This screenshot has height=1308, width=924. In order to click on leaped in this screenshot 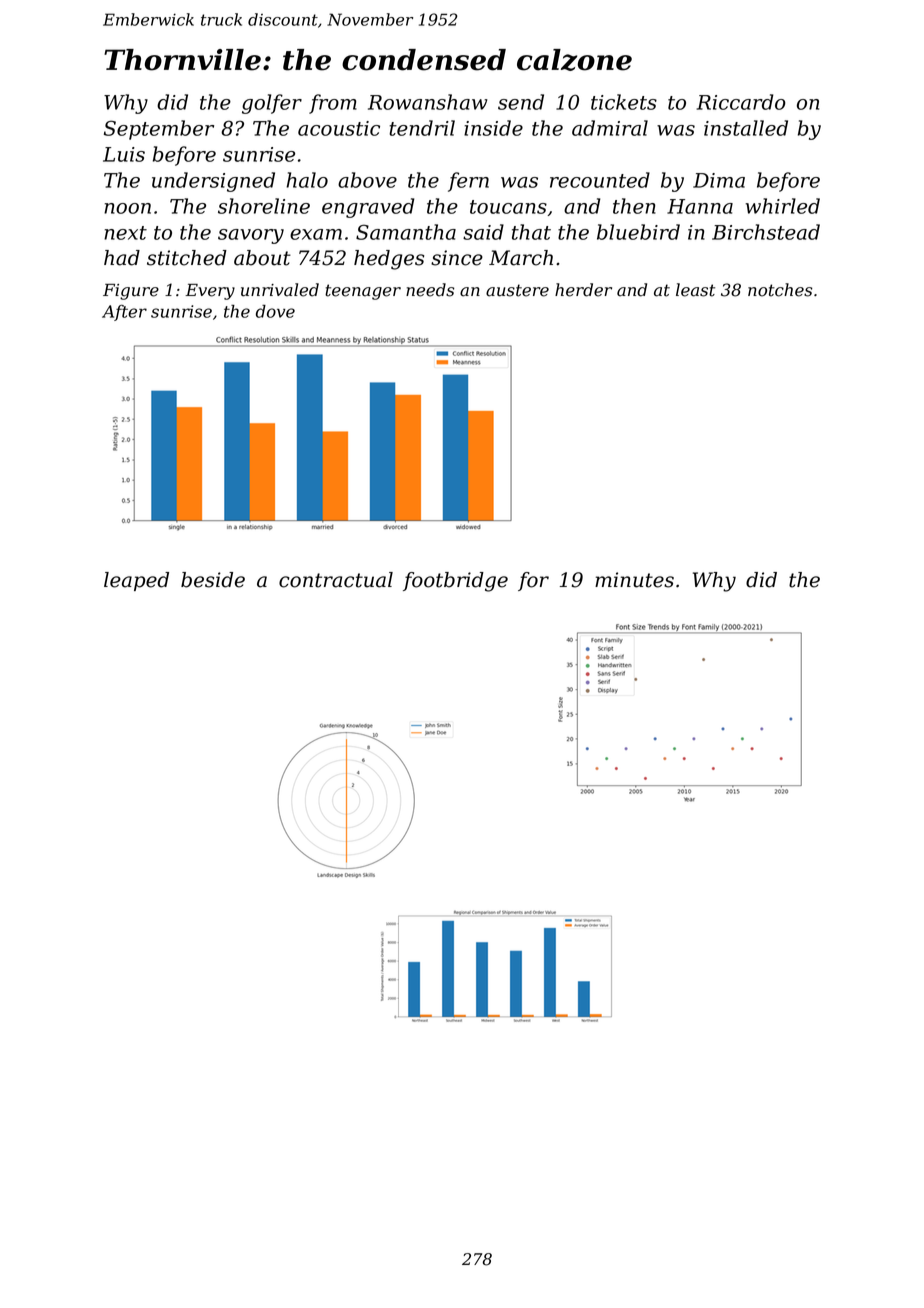, I will do `click(136, 581)`.
